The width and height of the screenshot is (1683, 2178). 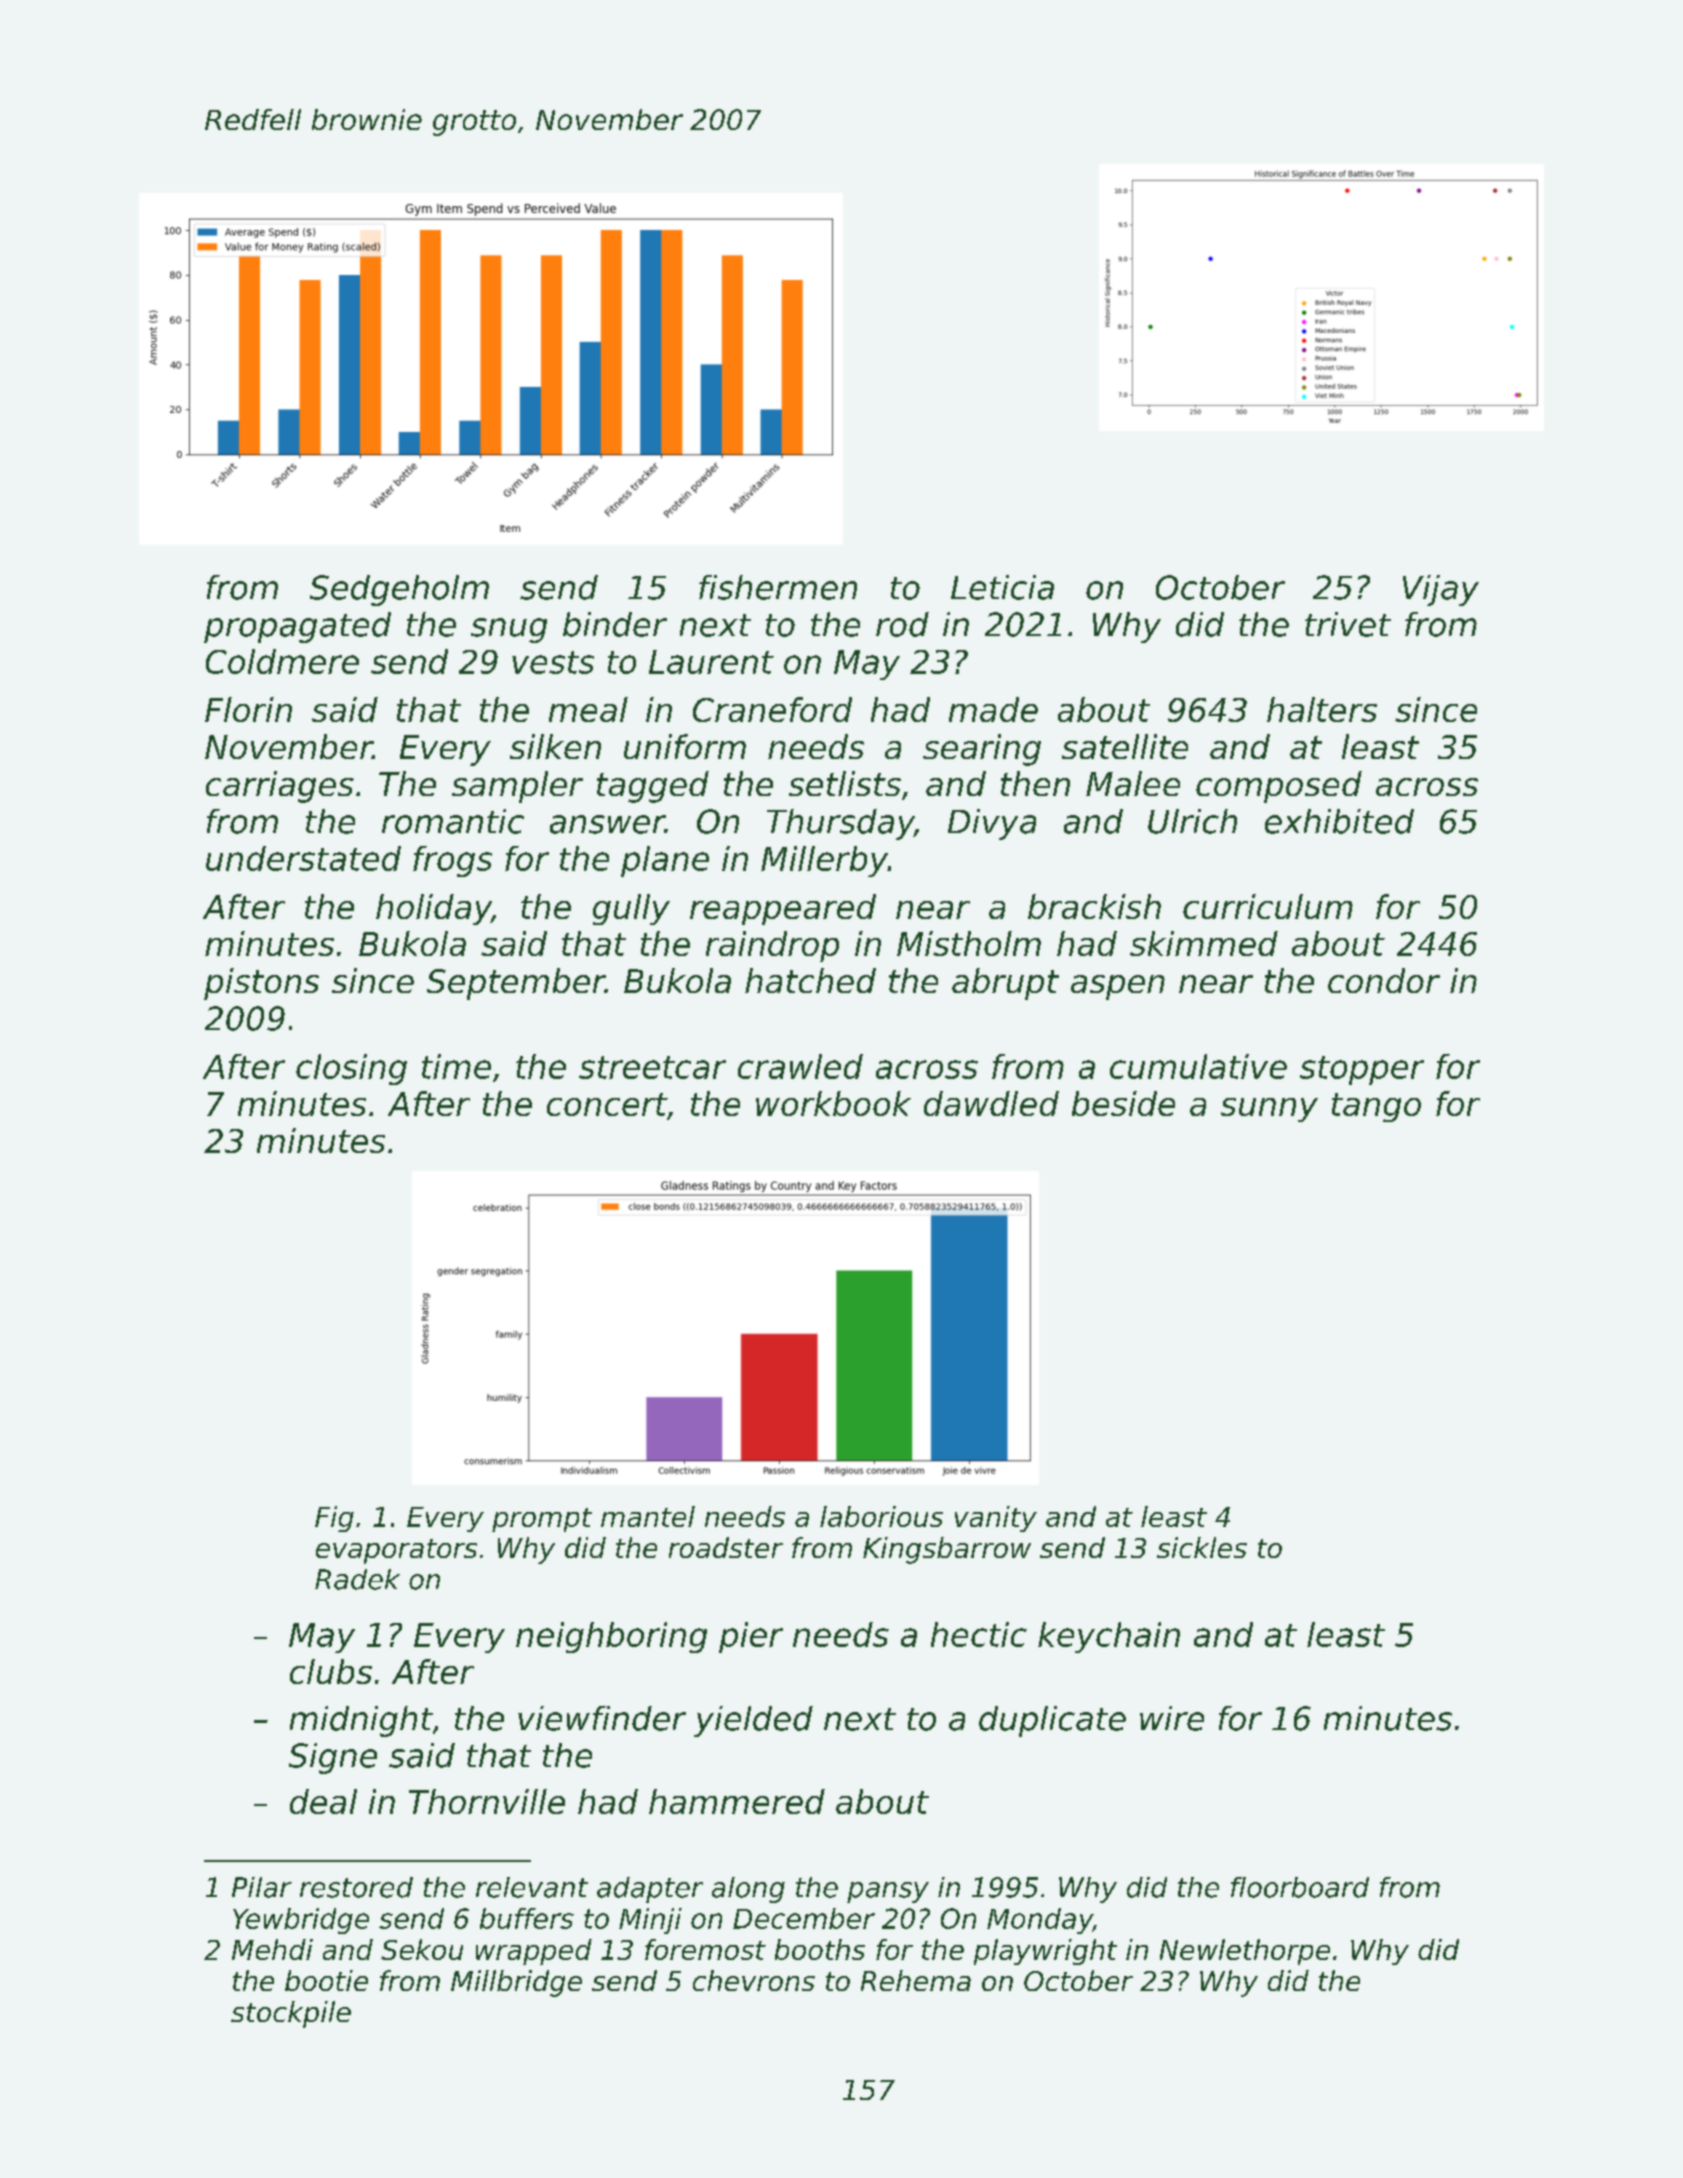 What do you see at coordinates (291, 2014) in the screenshot?
I see `stockpile` at bounding box center [291, 2014].
